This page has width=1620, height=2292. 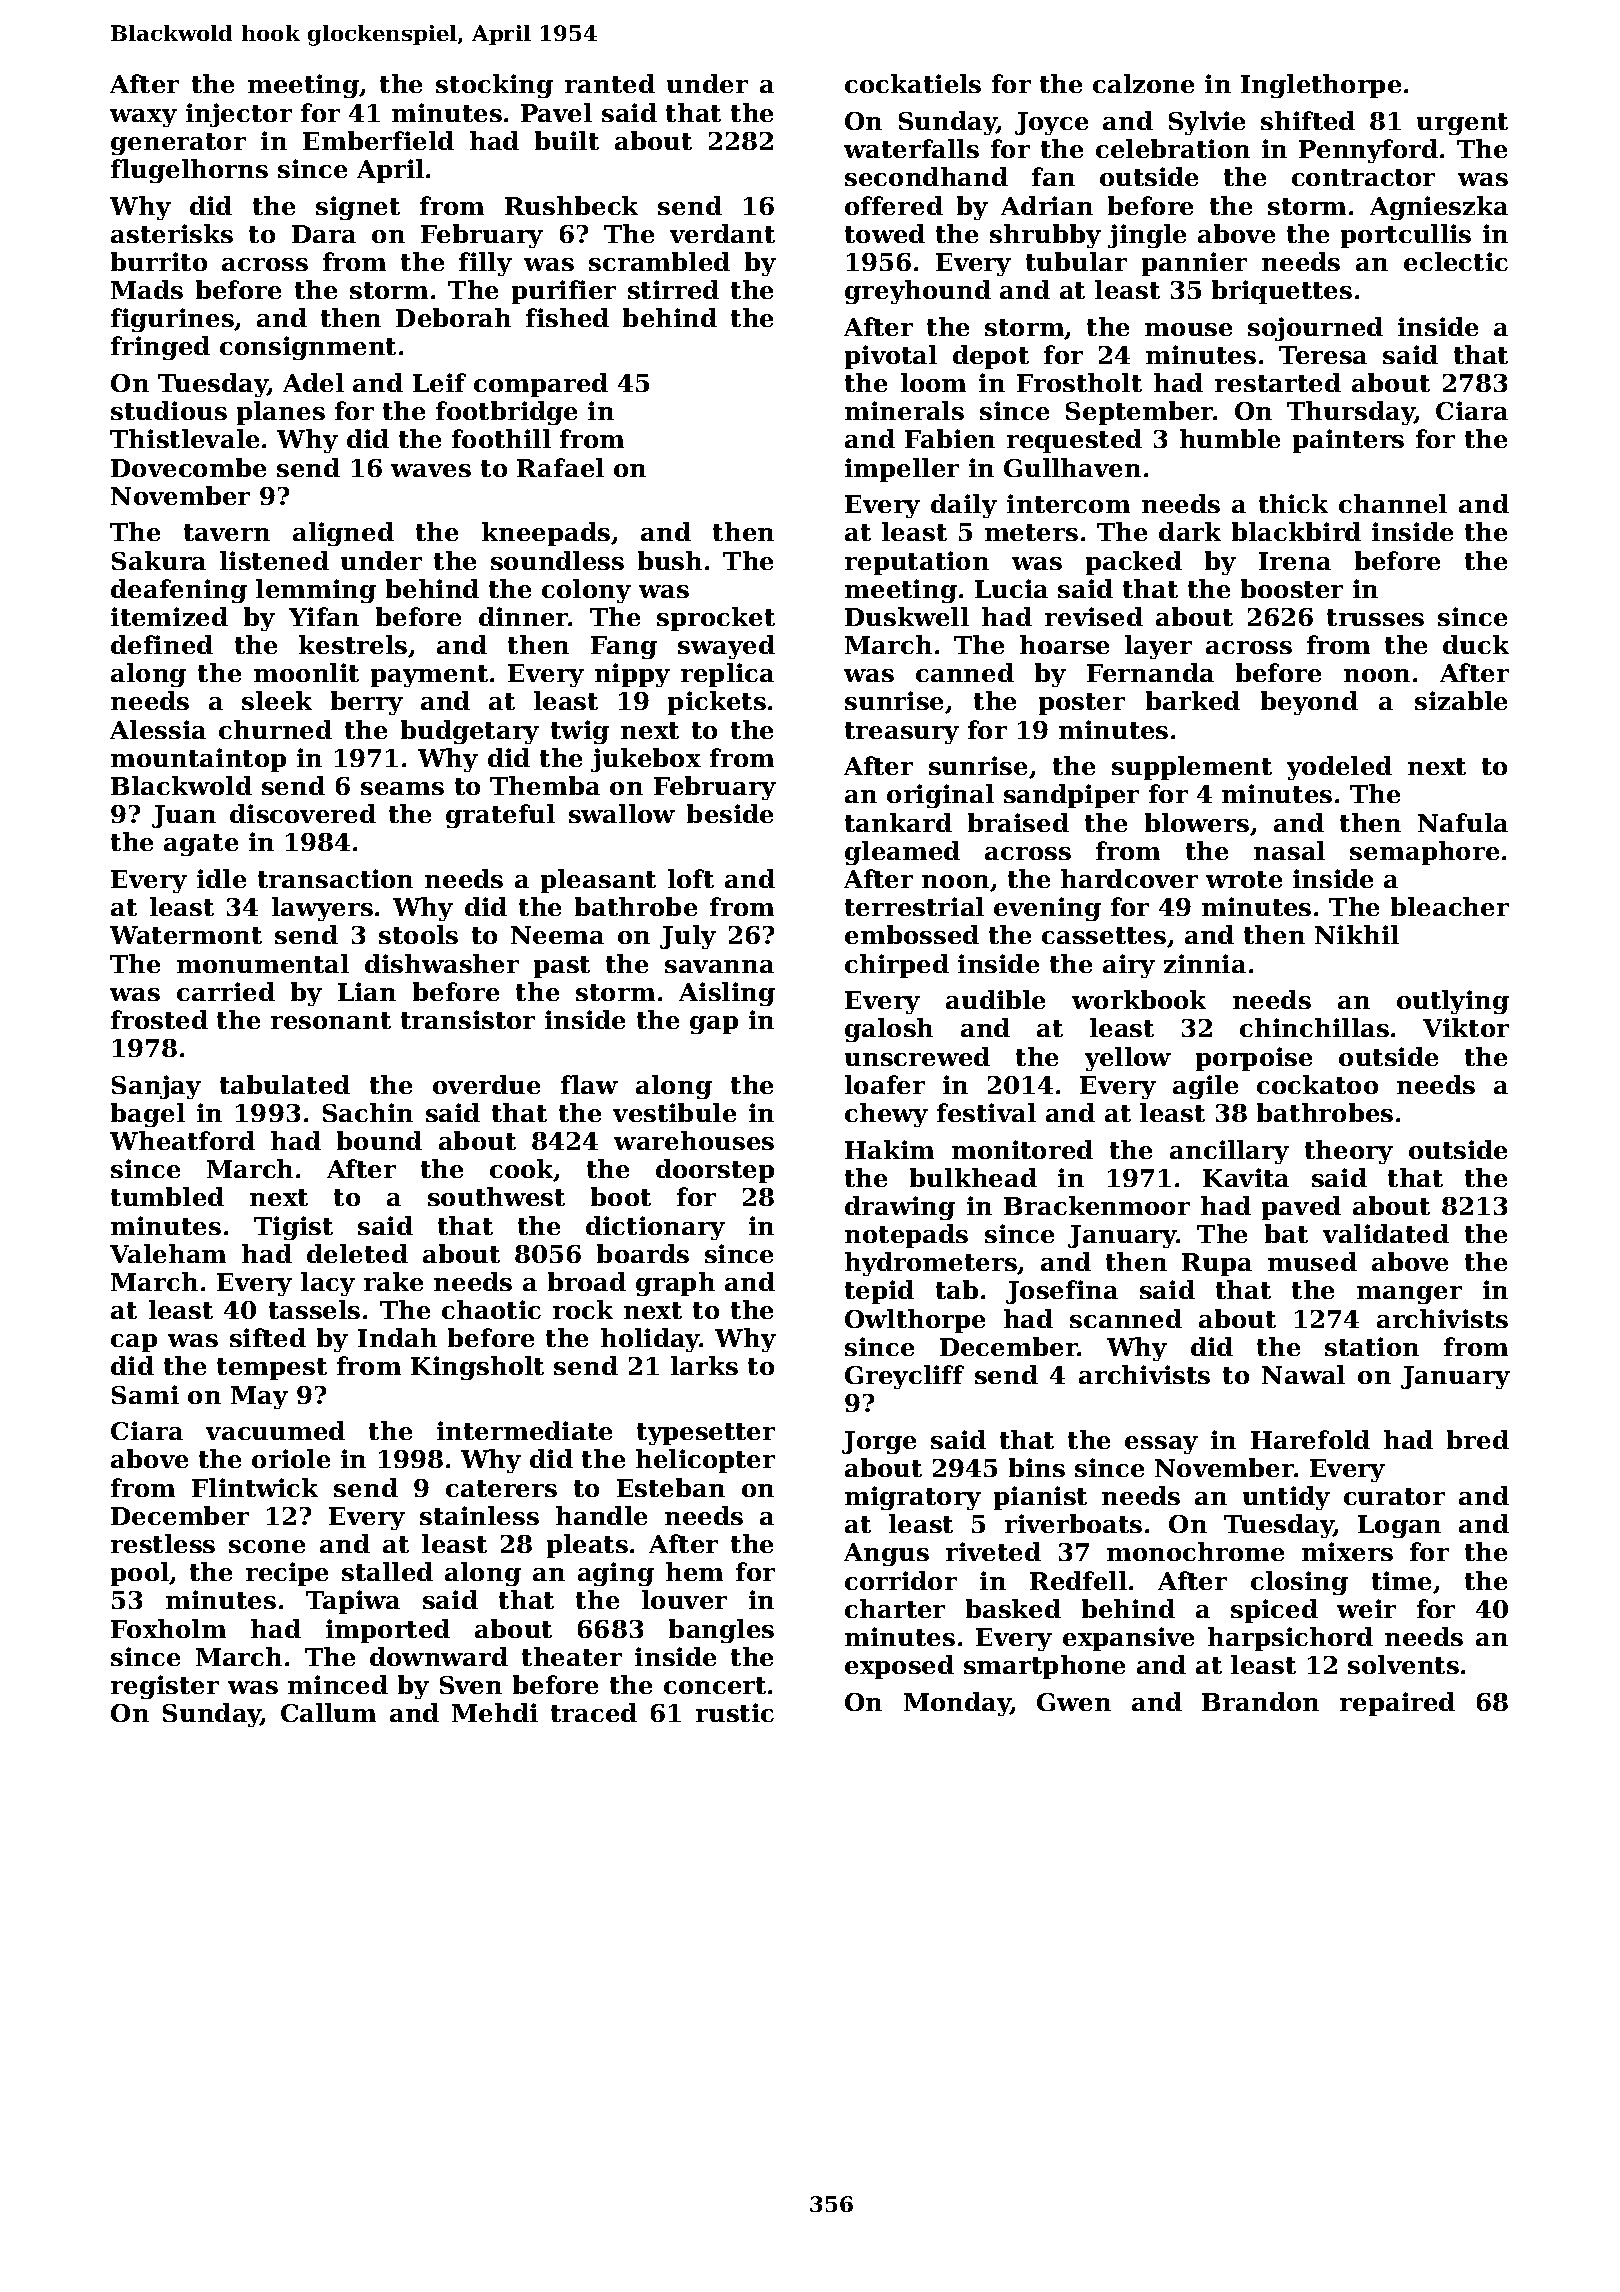 I want to click on budgetary, so click(x=470, y=732).
